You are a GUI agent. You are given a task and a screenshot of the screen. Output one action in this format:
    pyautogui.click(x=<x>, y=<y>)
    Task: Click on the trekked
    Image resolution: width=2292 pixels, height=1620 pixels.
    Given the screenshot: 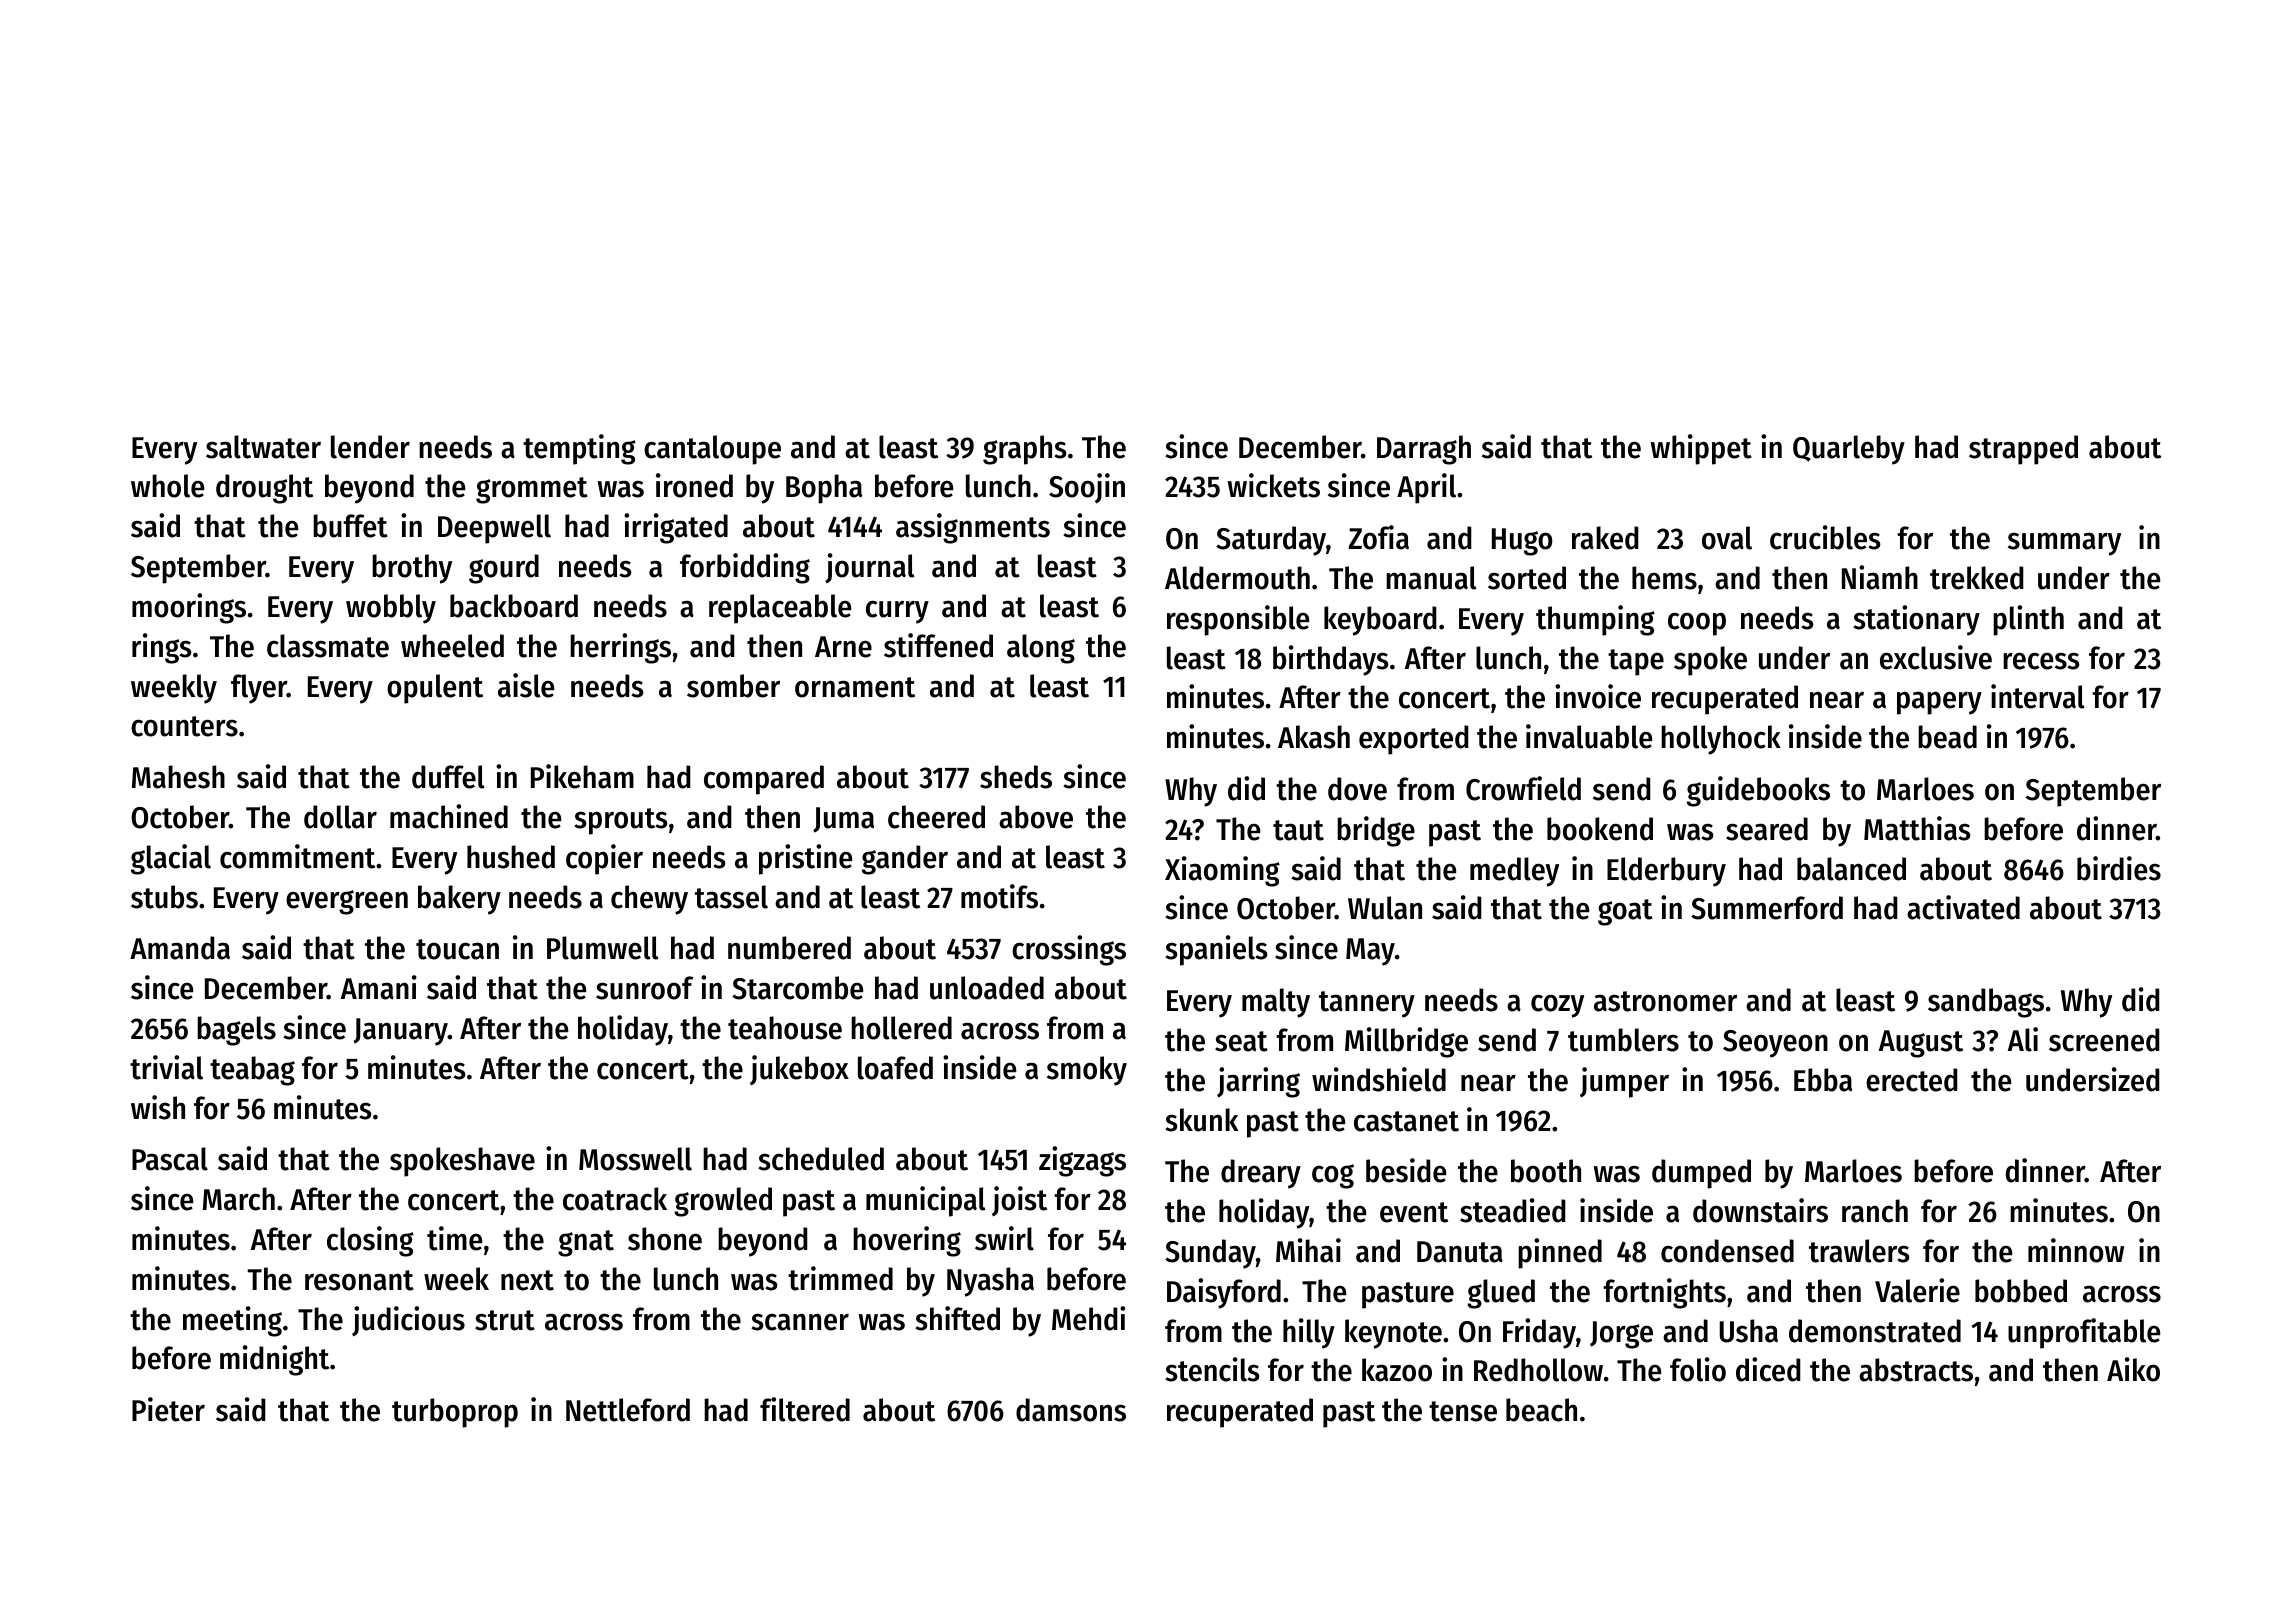 What is the action you would take?
    pyautogui.click(x=1977, y=578)
